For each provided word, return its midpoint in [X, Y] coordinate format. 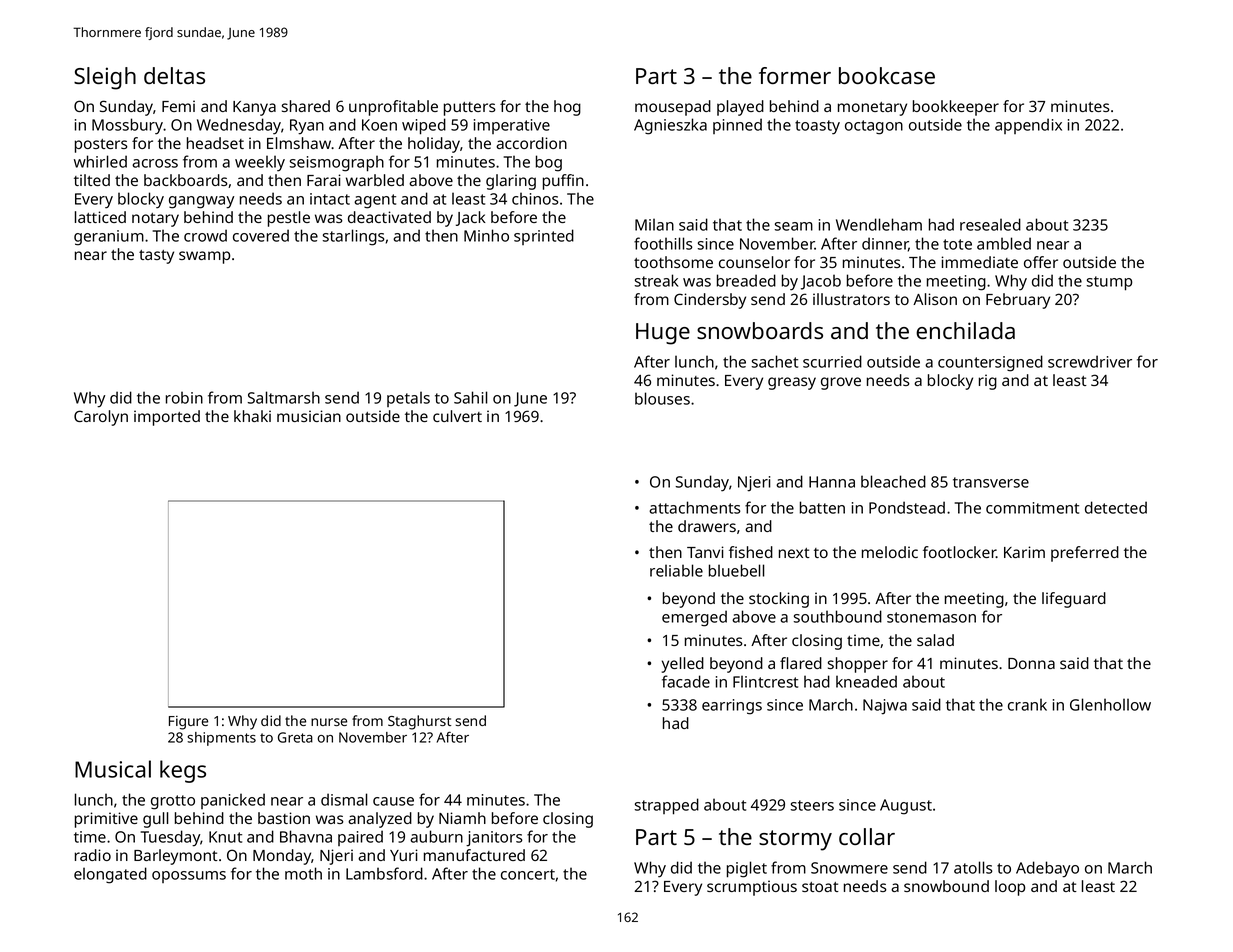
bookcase [887, 75]
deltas [174, 75]
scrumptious [752, 888]
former [795, 75]
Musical [113, 769]
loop [1010, 888]
